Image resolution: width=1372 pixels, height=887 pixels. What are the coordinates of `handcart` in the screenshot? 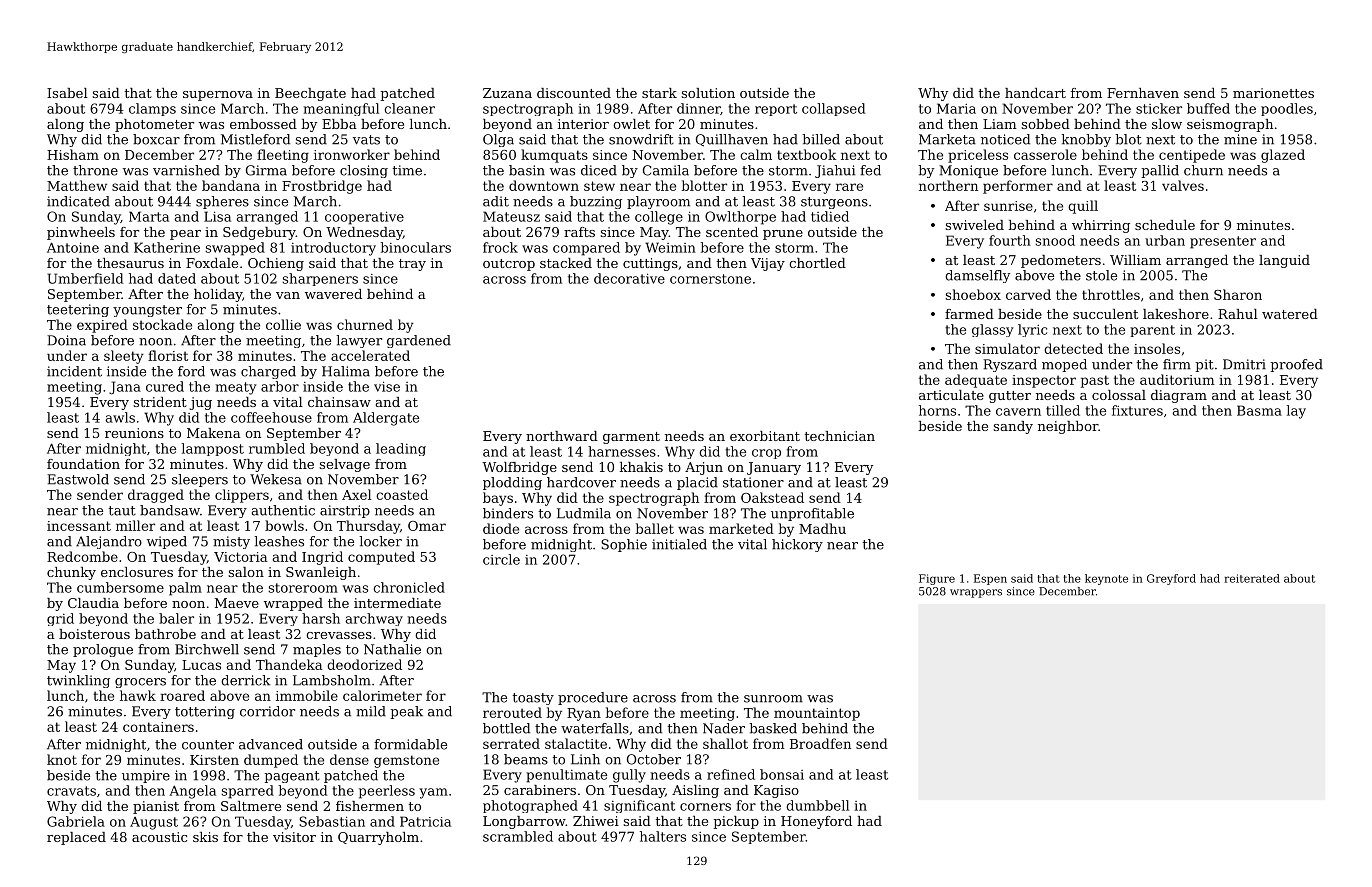 It's located at (1035, 93).
